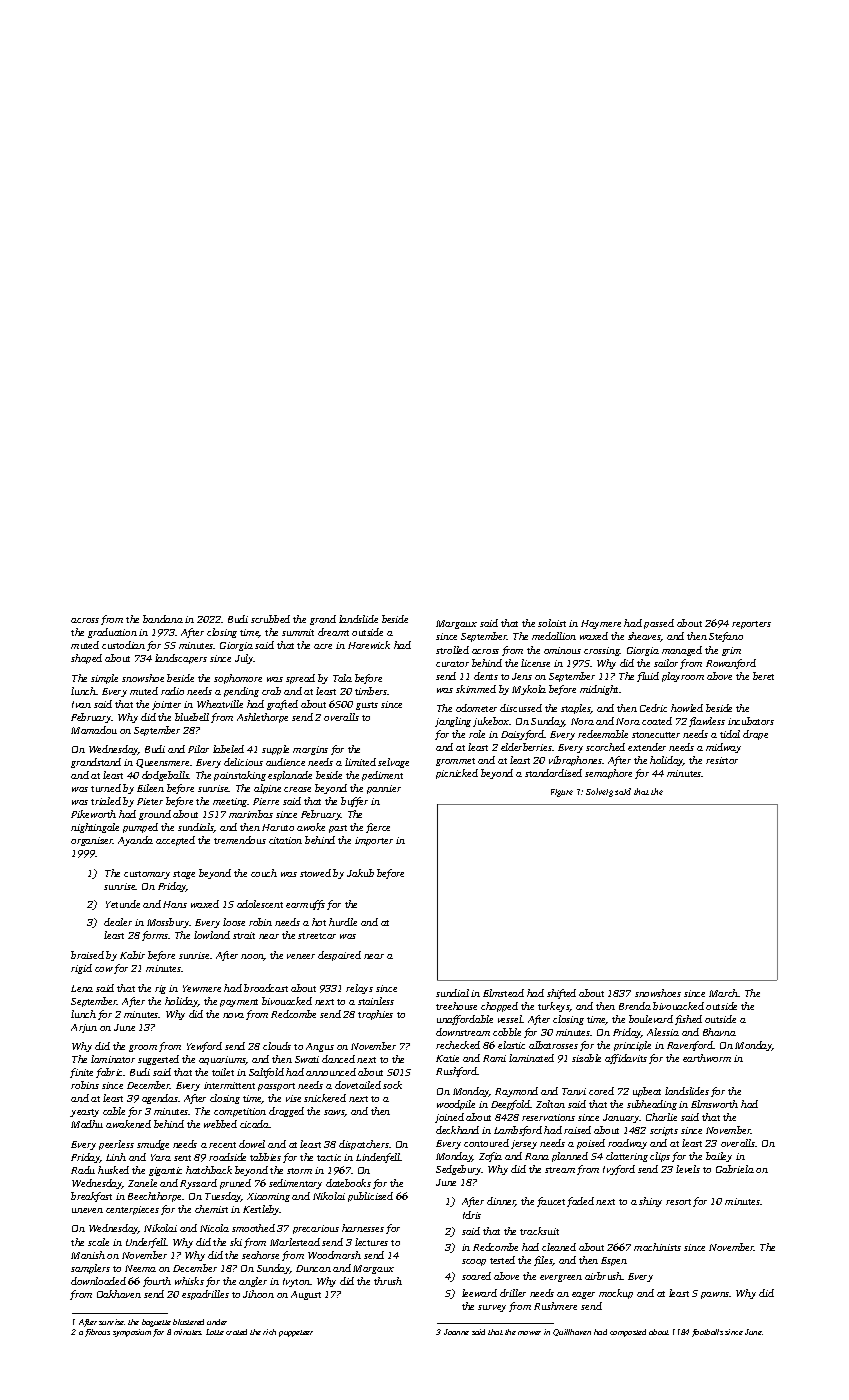 This screenshot has width=849, height=1400. Describe the element at coordinates (109, 1073) in the screenshot. I see `fabric` at that location.
